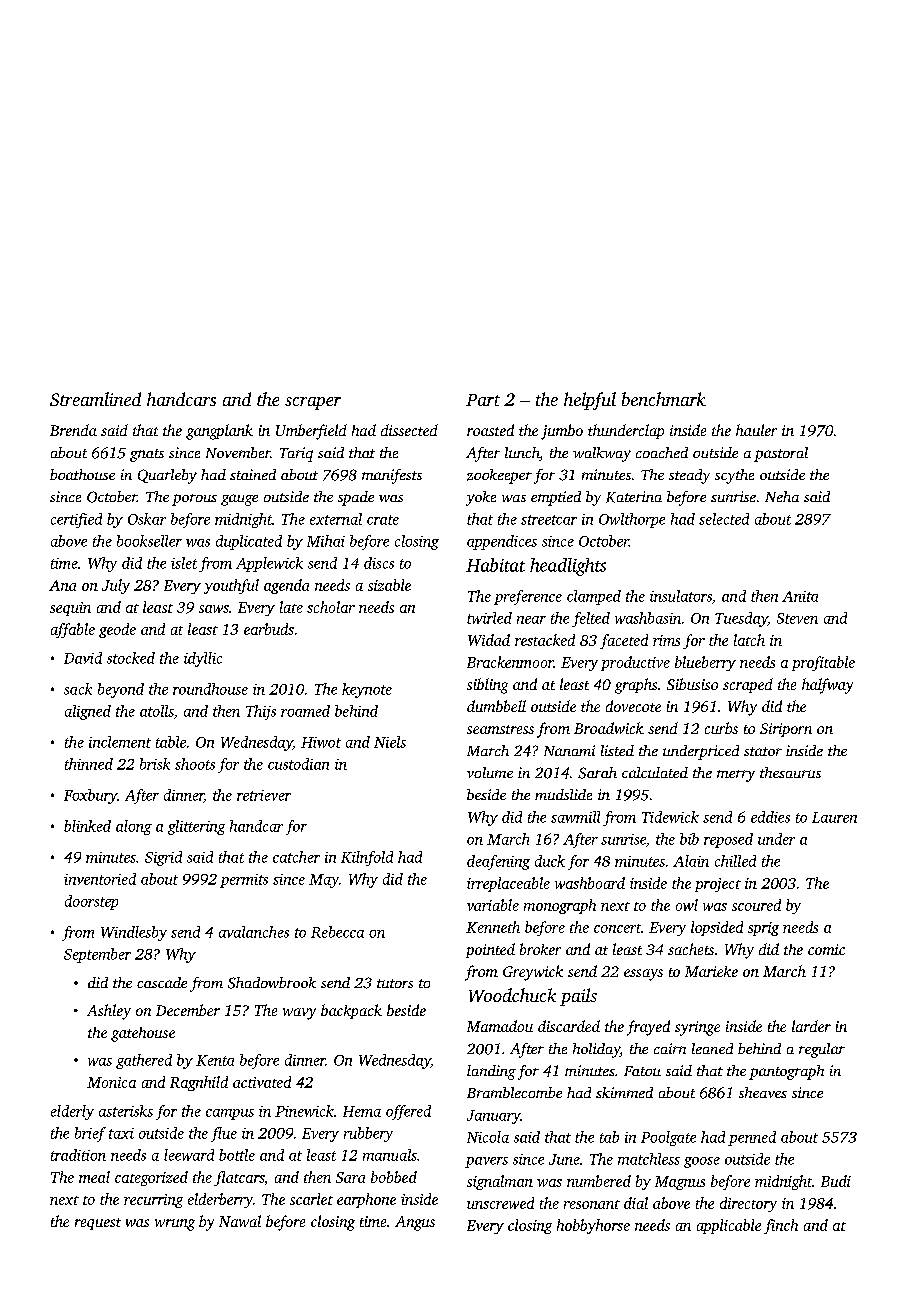 This screenshot has height=1316, width=908. I want to click on benchmark, so click(664, 399).
